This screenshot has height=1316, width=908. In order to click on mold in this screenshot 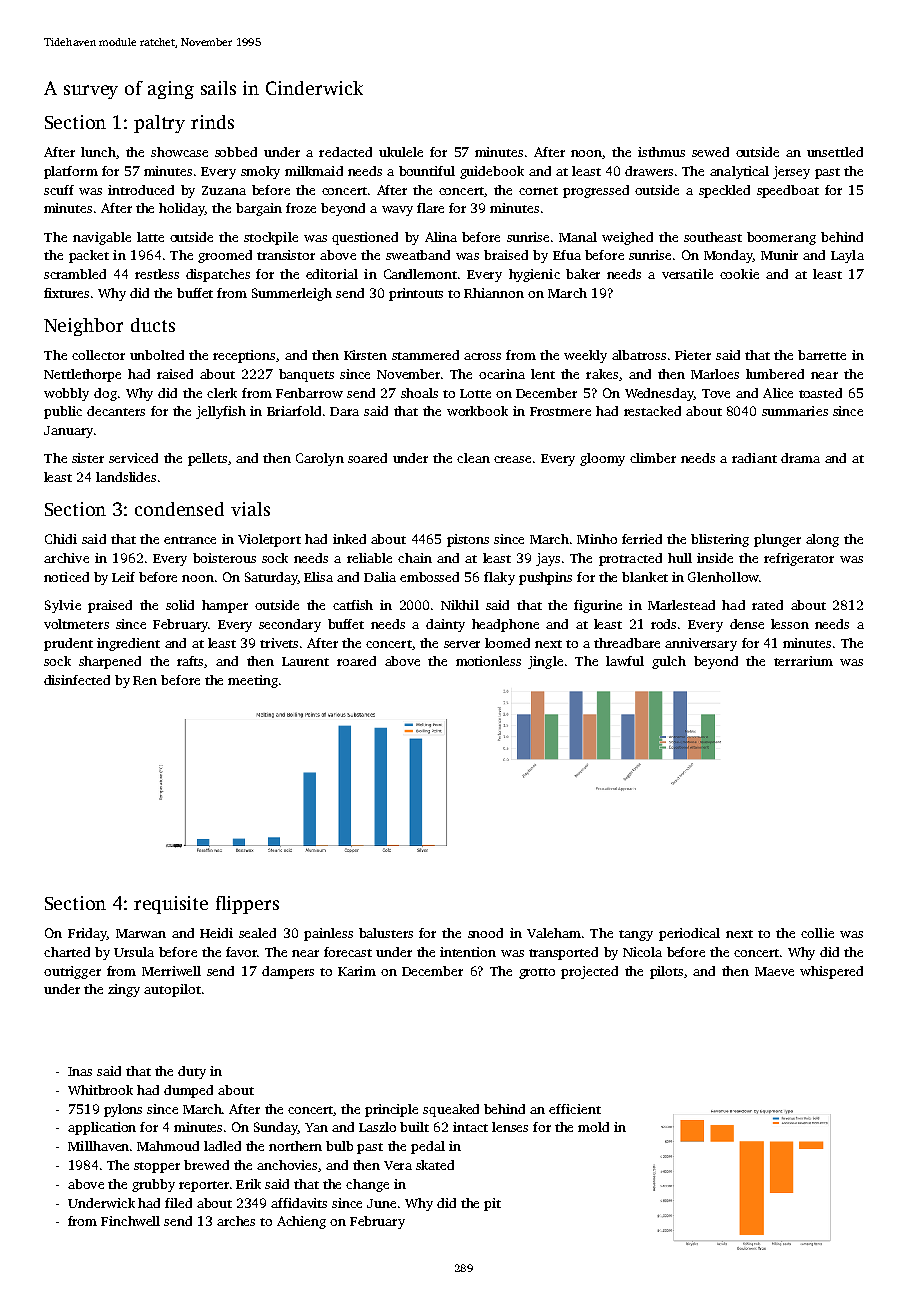, I will do `click(593, 1127)`.
